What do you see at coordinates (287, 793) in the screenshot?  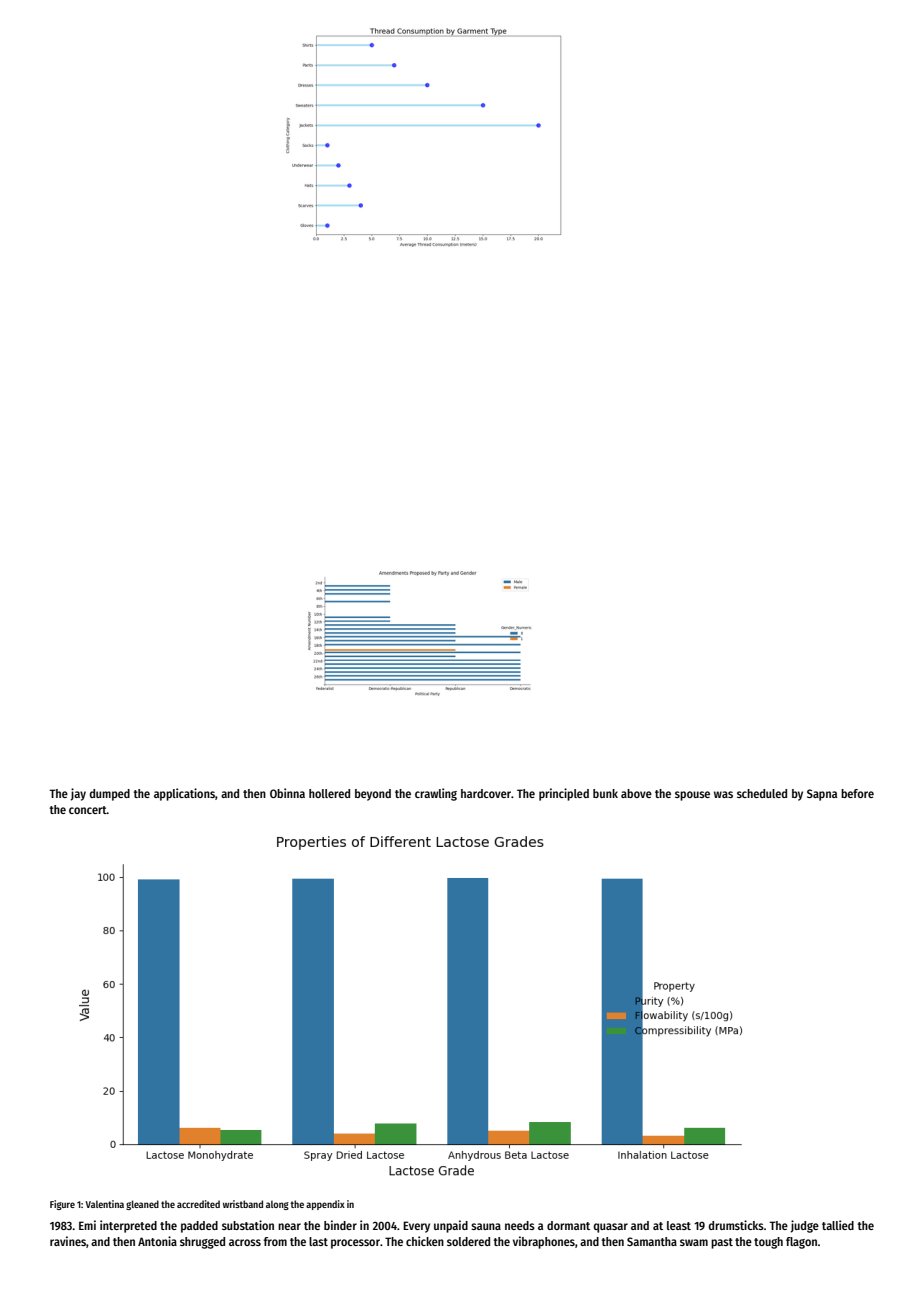 I see `Obinna` at bounding box center [287, 793].
